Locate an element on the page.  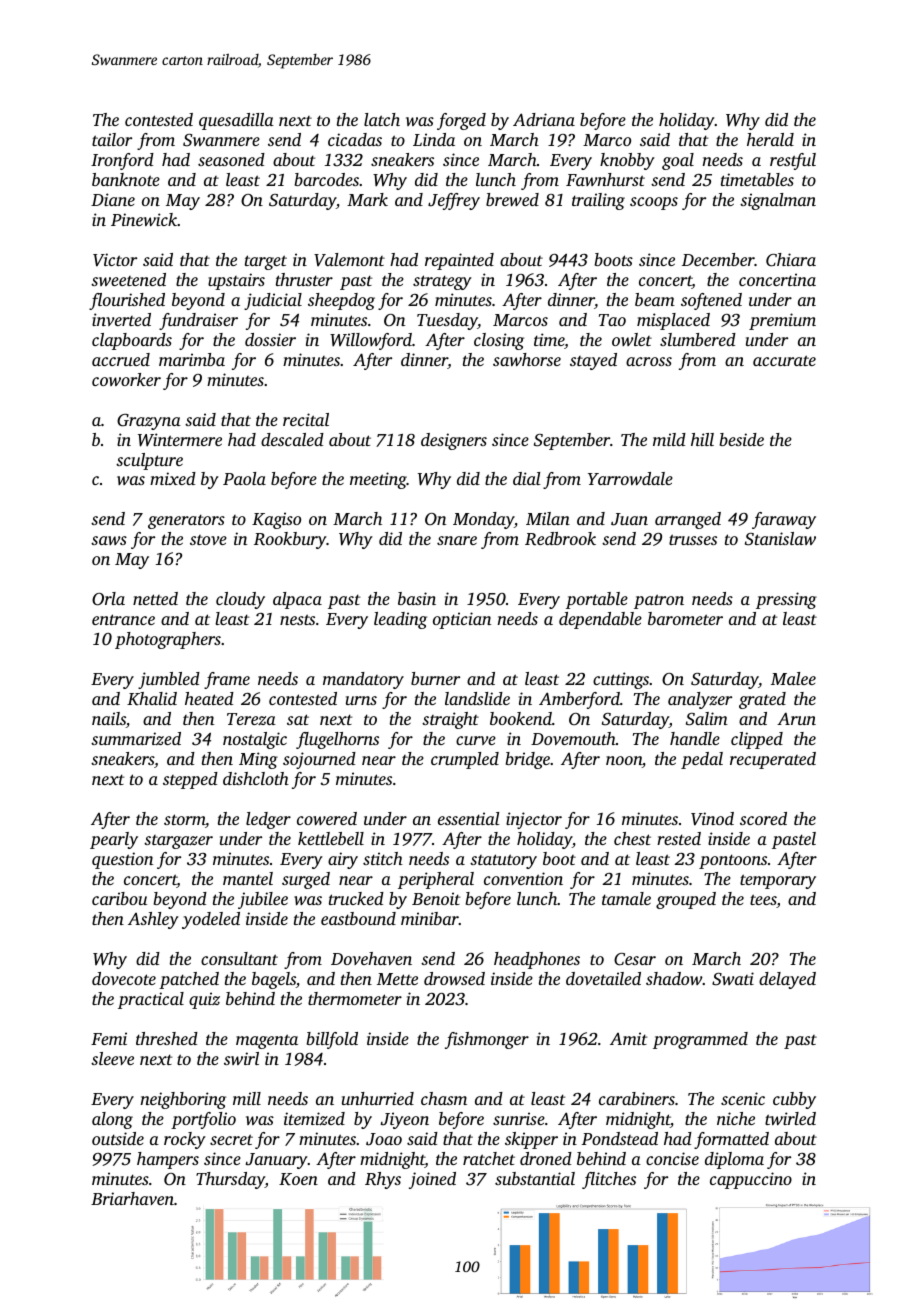
Paola is located at coordinates (244, 478).
